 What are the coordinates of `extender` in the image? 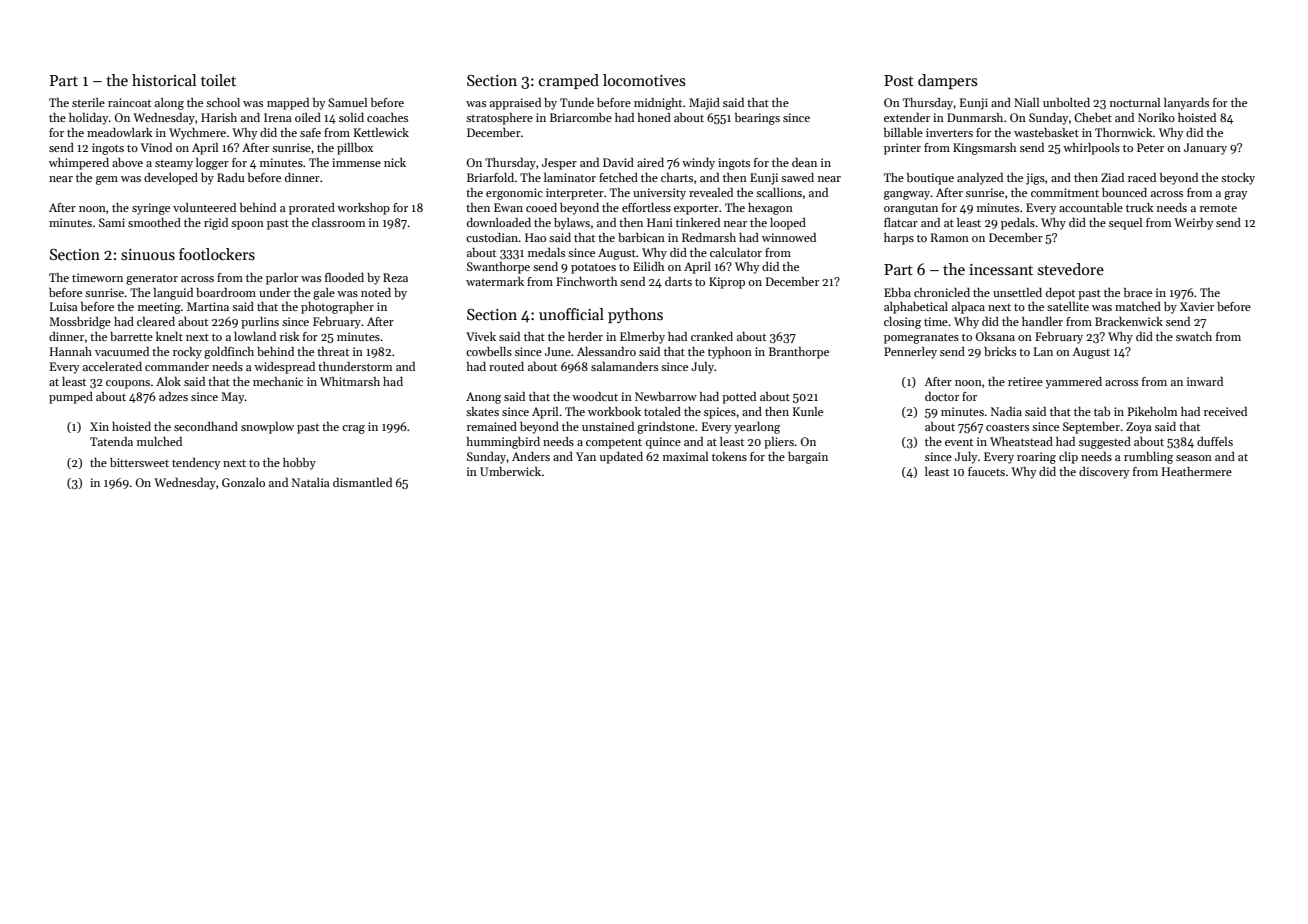 It's located at (907, 117).
